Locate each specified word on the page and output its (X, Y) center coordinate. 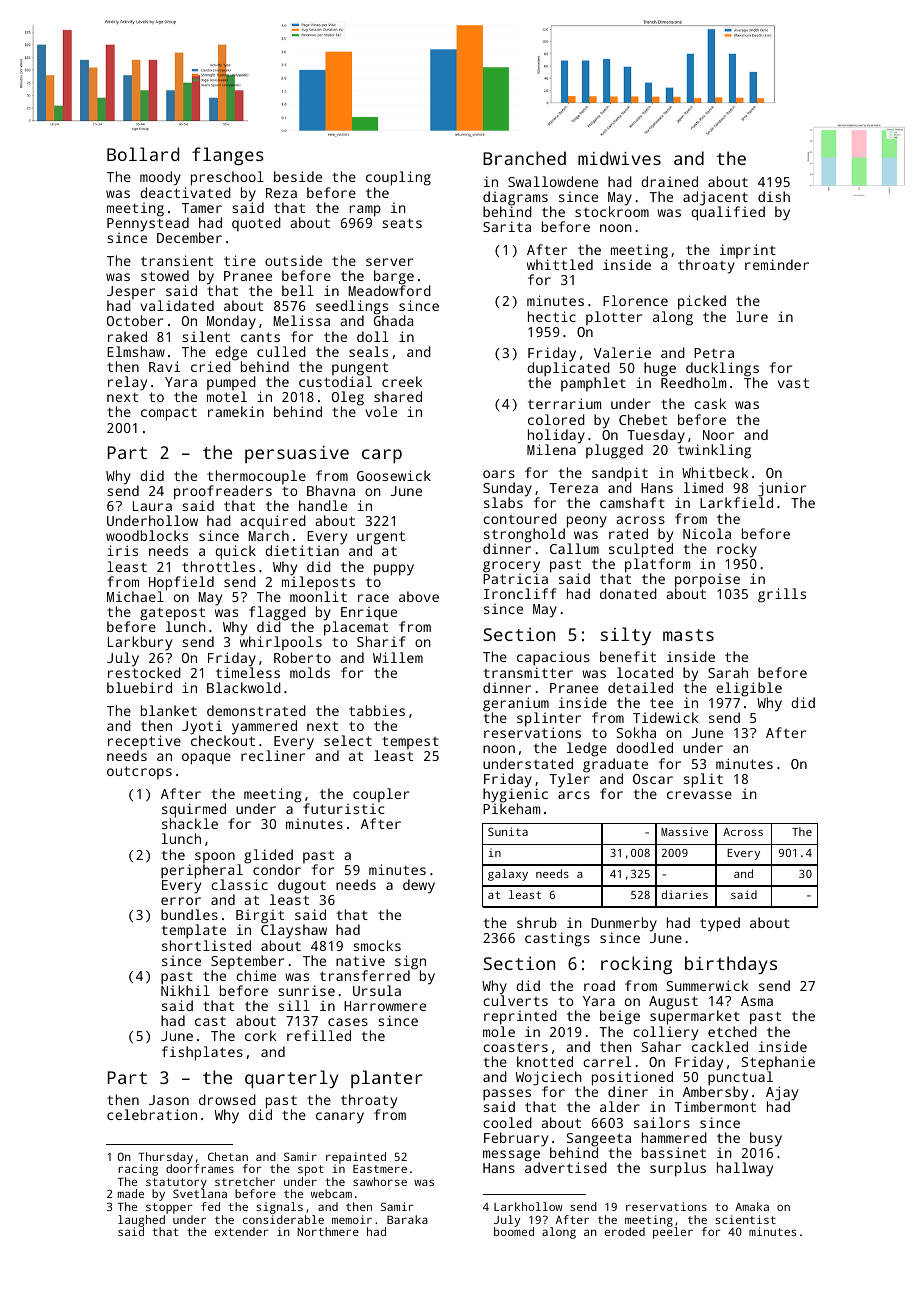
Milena (551, 449)
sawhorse (380, 1181)
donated (628, 593)
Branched (524, 158)
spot (311, 1170)
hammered (674, 1137)
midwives (619, 158)
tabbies (377, 710)
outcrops (139, 772)
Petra (714, 353)
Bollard (143, 154)
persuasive (297, 454)
